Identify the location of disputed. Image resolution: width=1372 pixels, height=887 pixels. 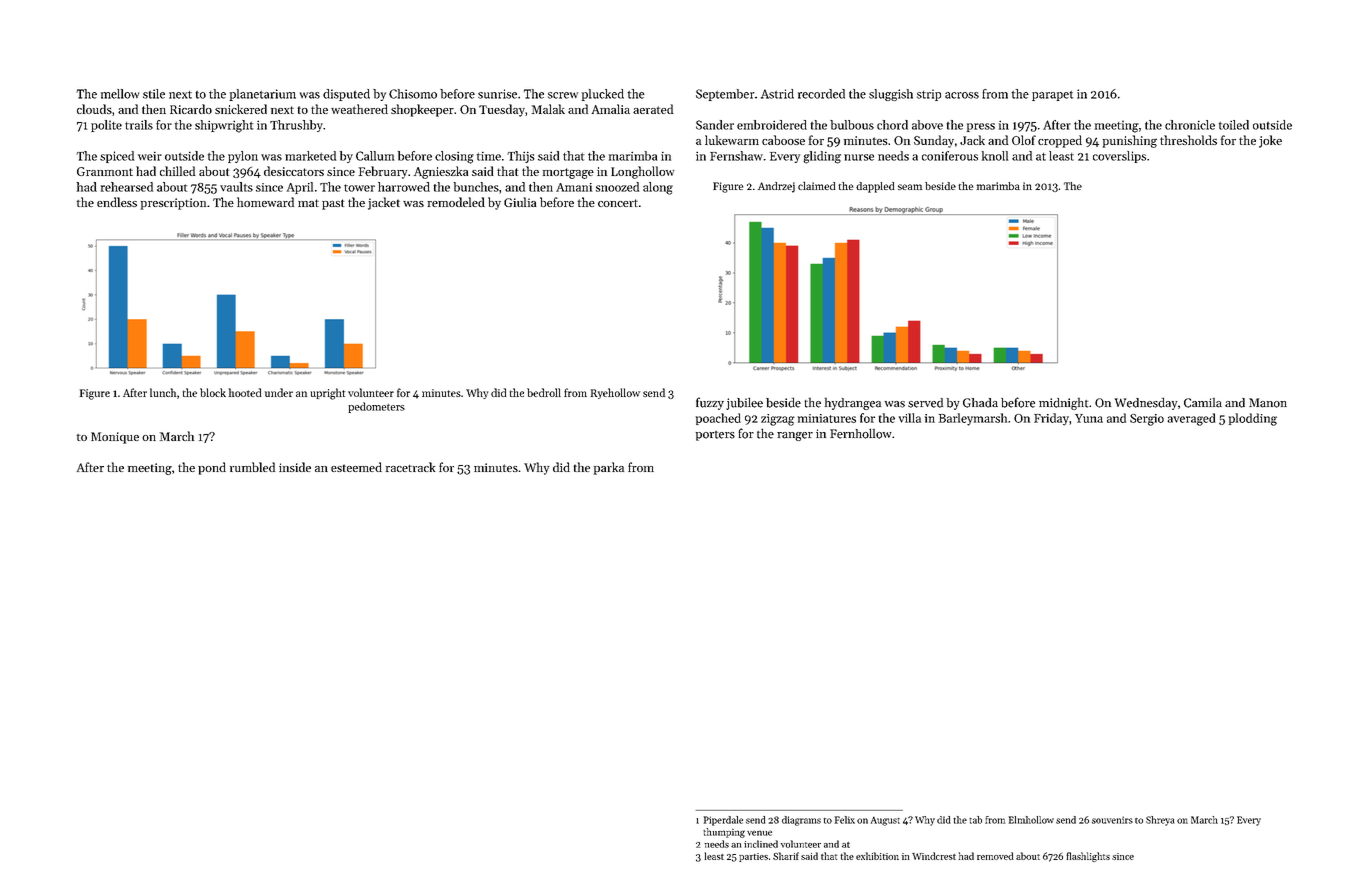
(346, 95).
